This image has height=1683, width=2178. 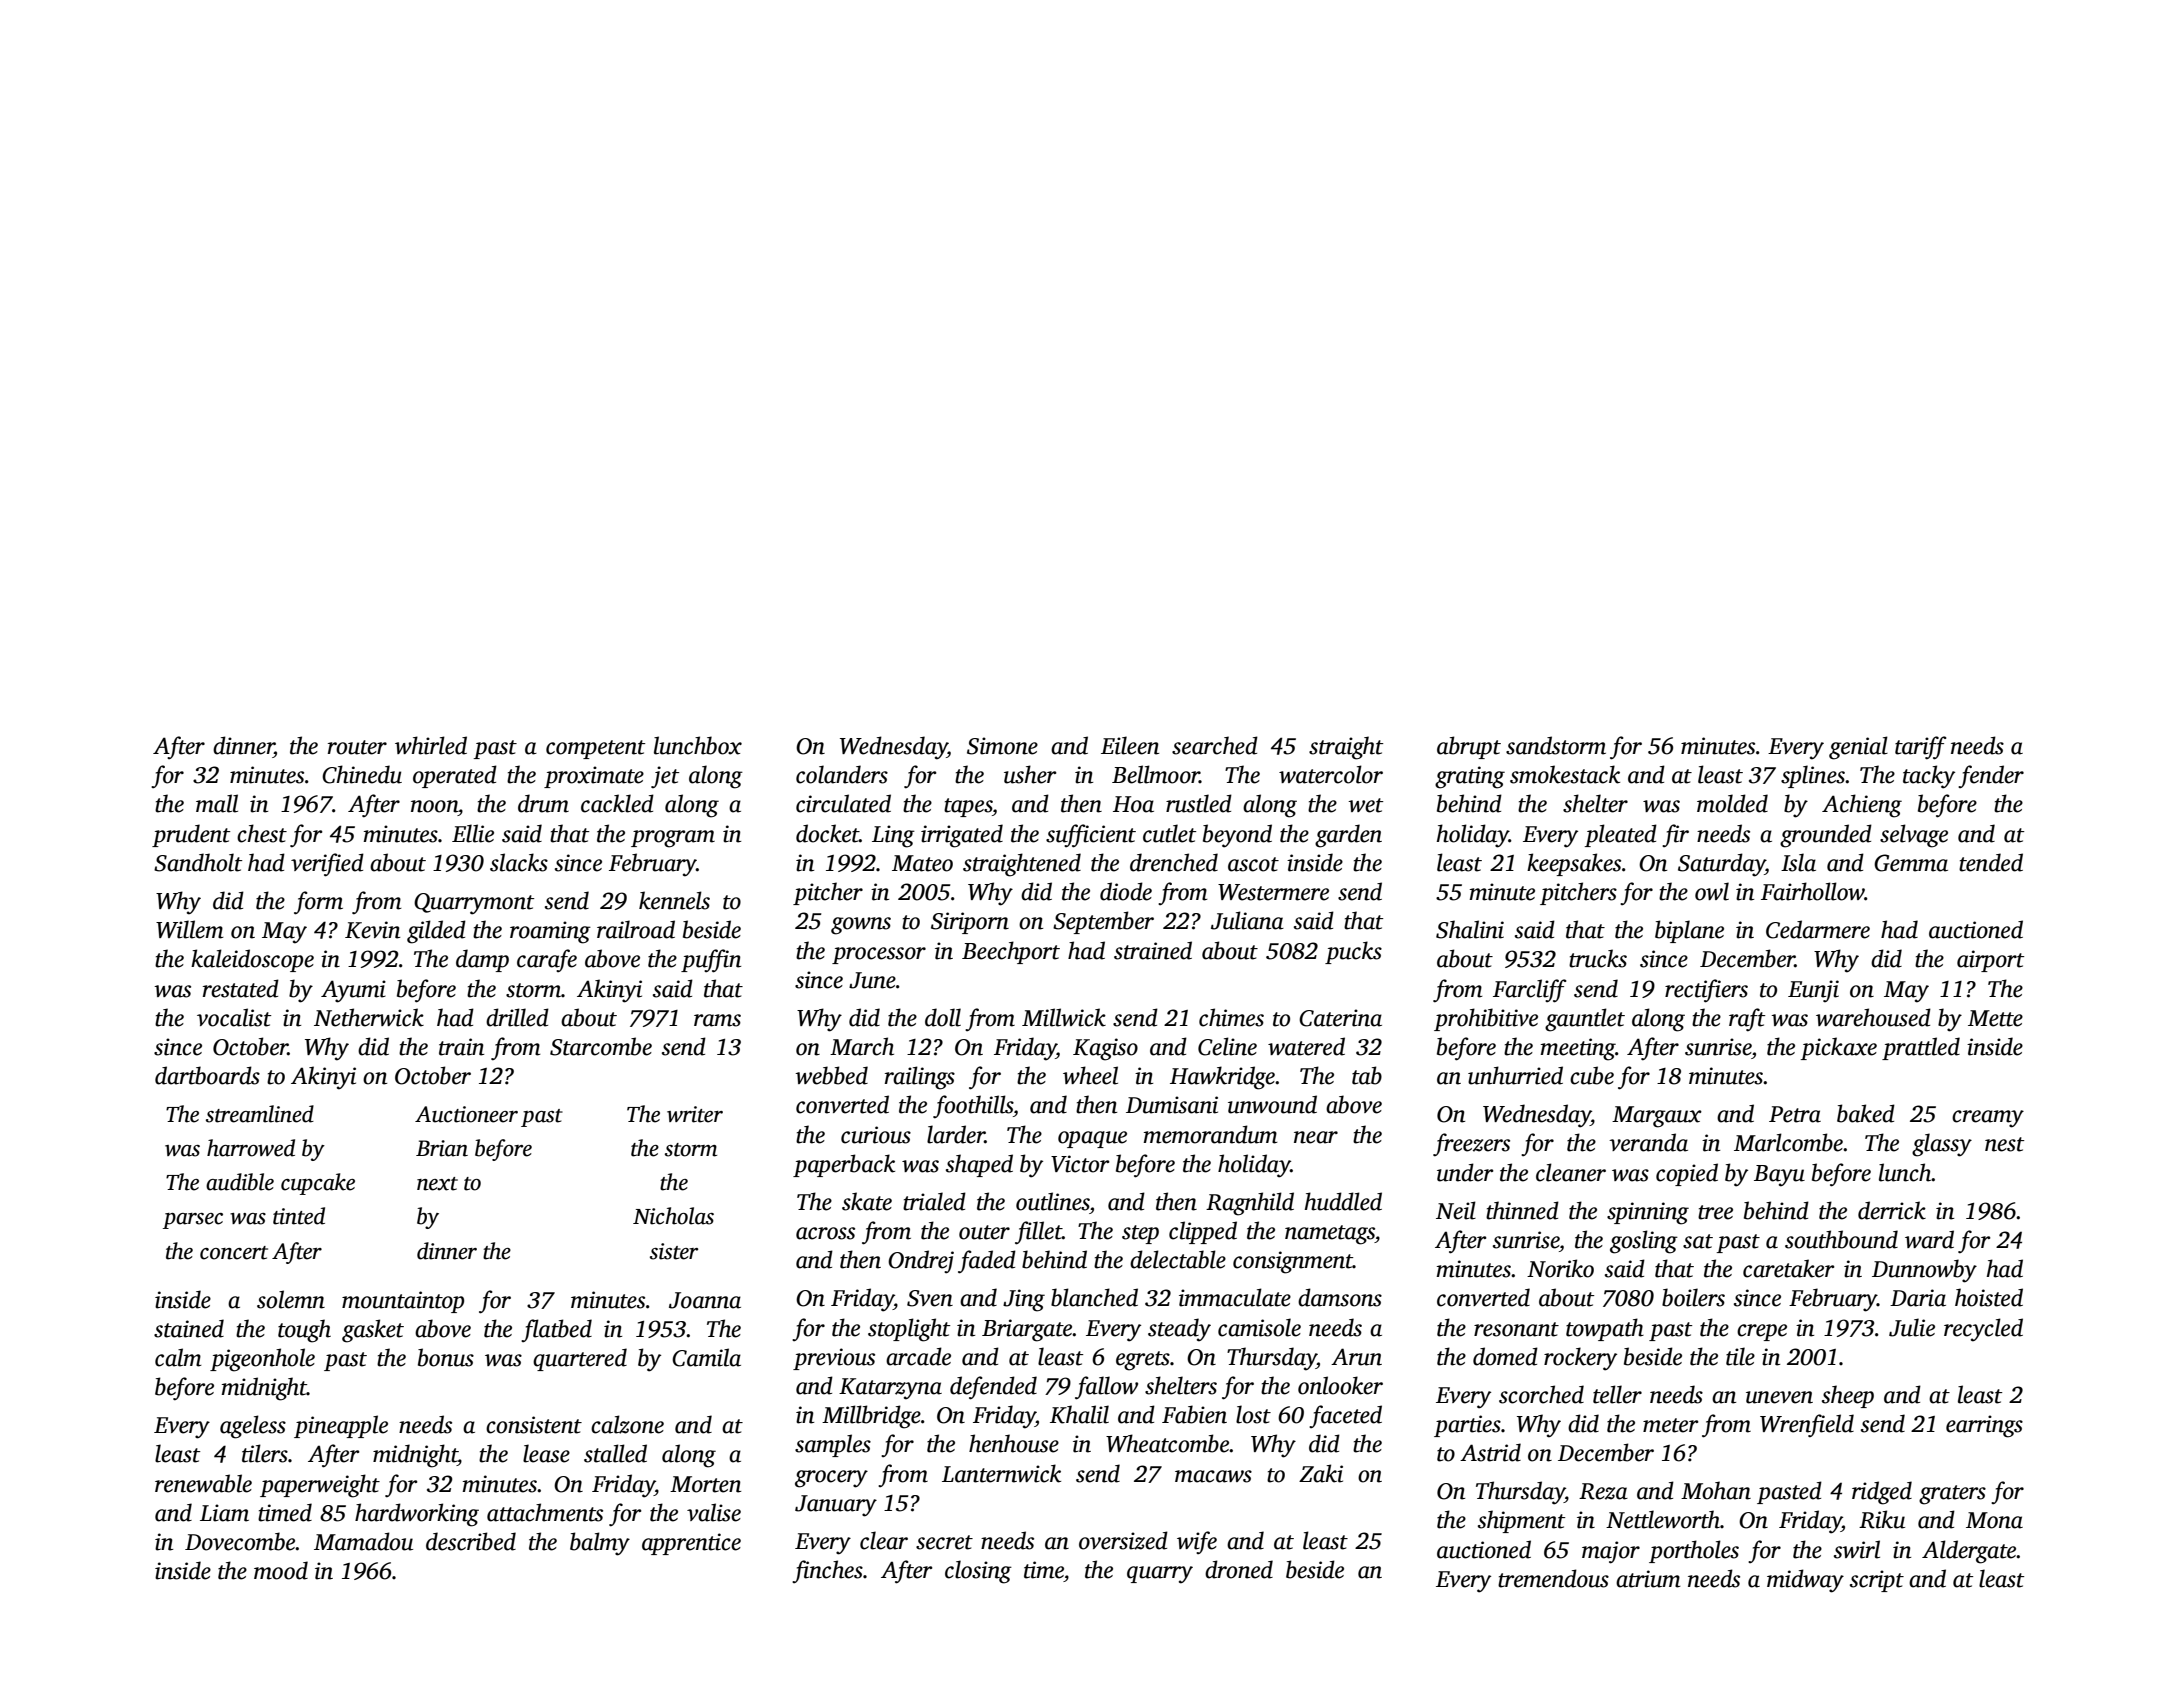 I want to click on competent, so click(x=595, y=749).
